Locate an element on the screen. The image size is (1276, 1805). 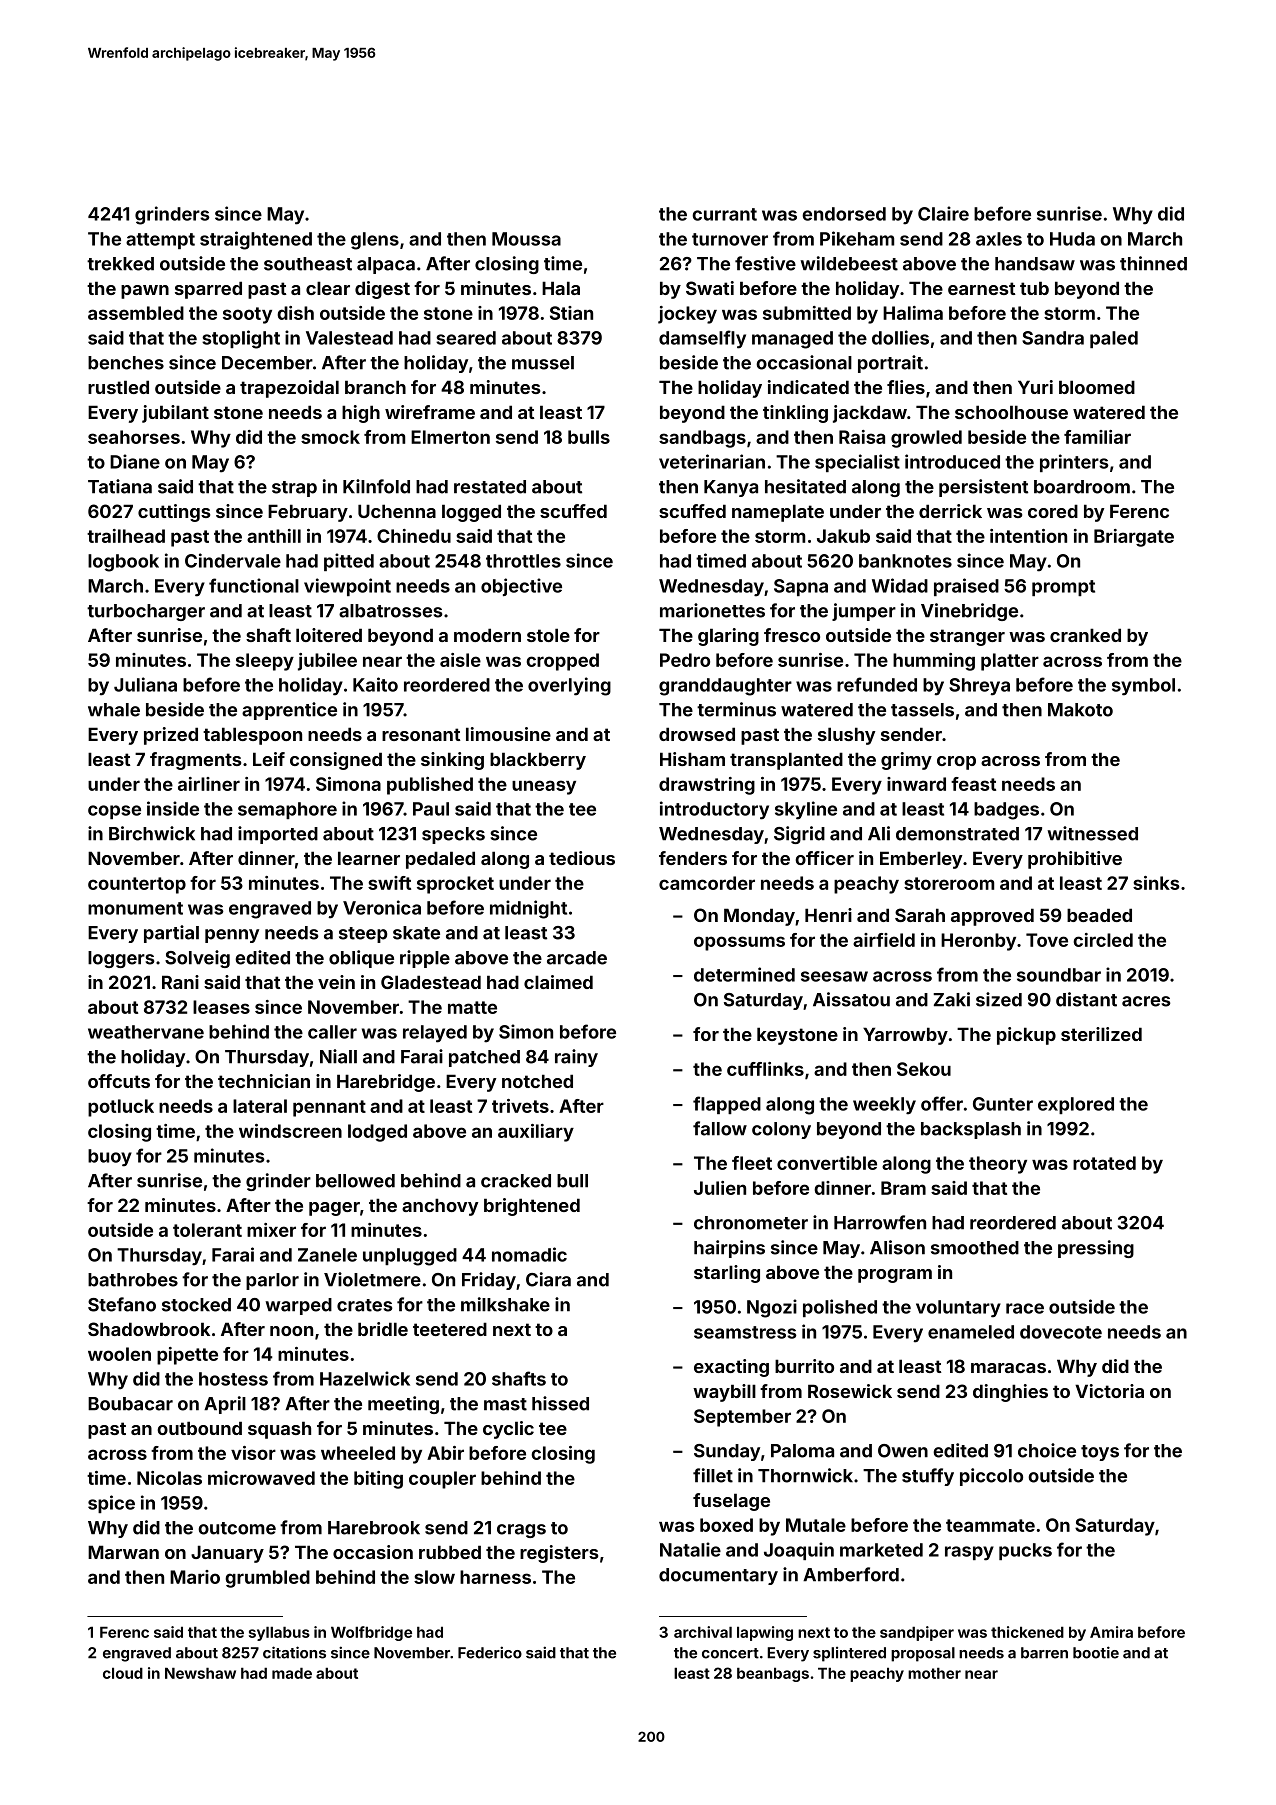
Federico is located at coordinates (490, 1652).
